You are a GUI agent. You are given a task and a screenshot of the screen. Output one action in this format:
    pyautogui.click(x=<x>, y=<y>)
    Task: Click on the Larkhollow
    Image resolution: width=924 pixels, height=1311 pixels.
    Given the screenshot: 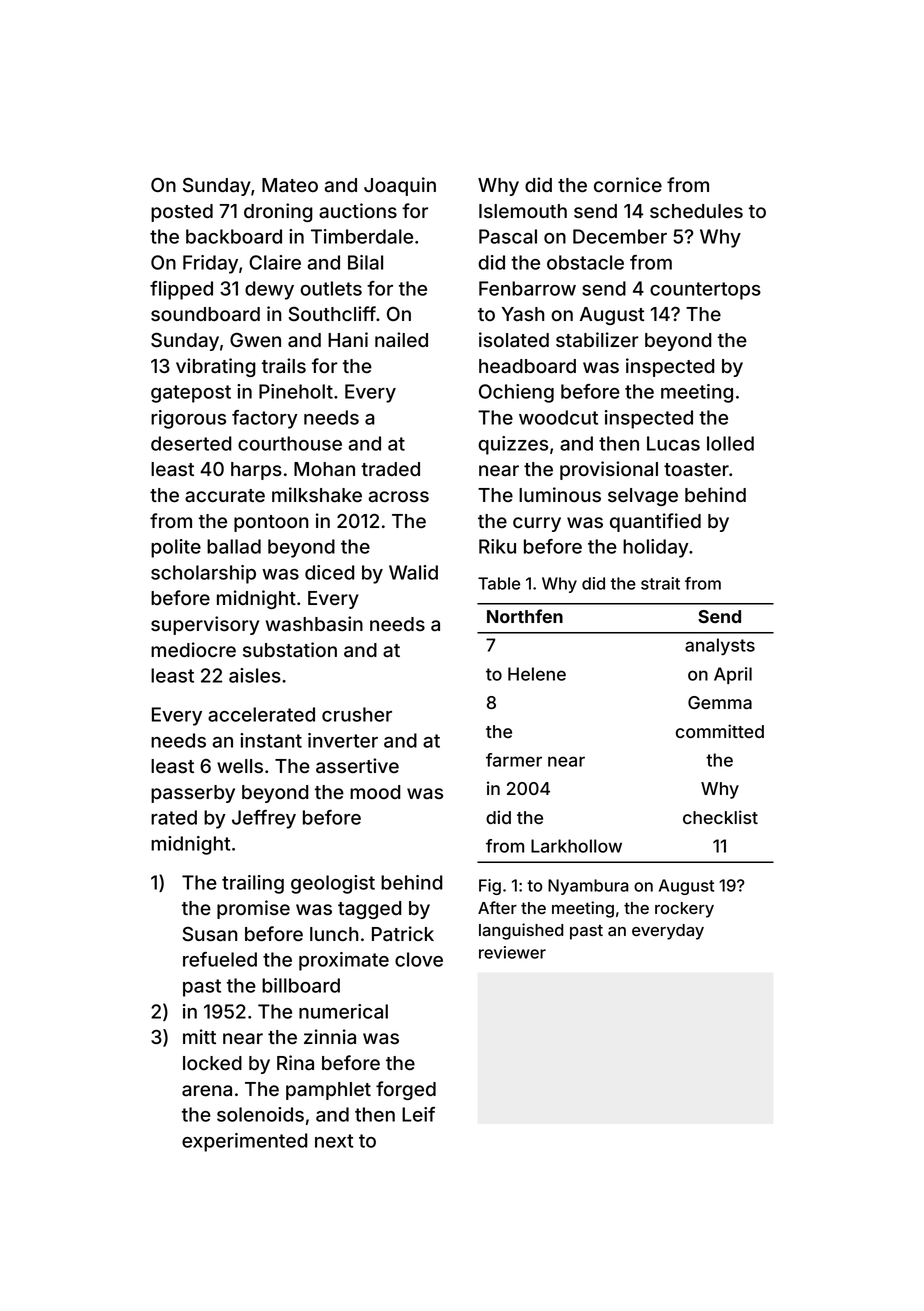 What is the action you would take?
    pyautogui.click(x=576, y=846)
